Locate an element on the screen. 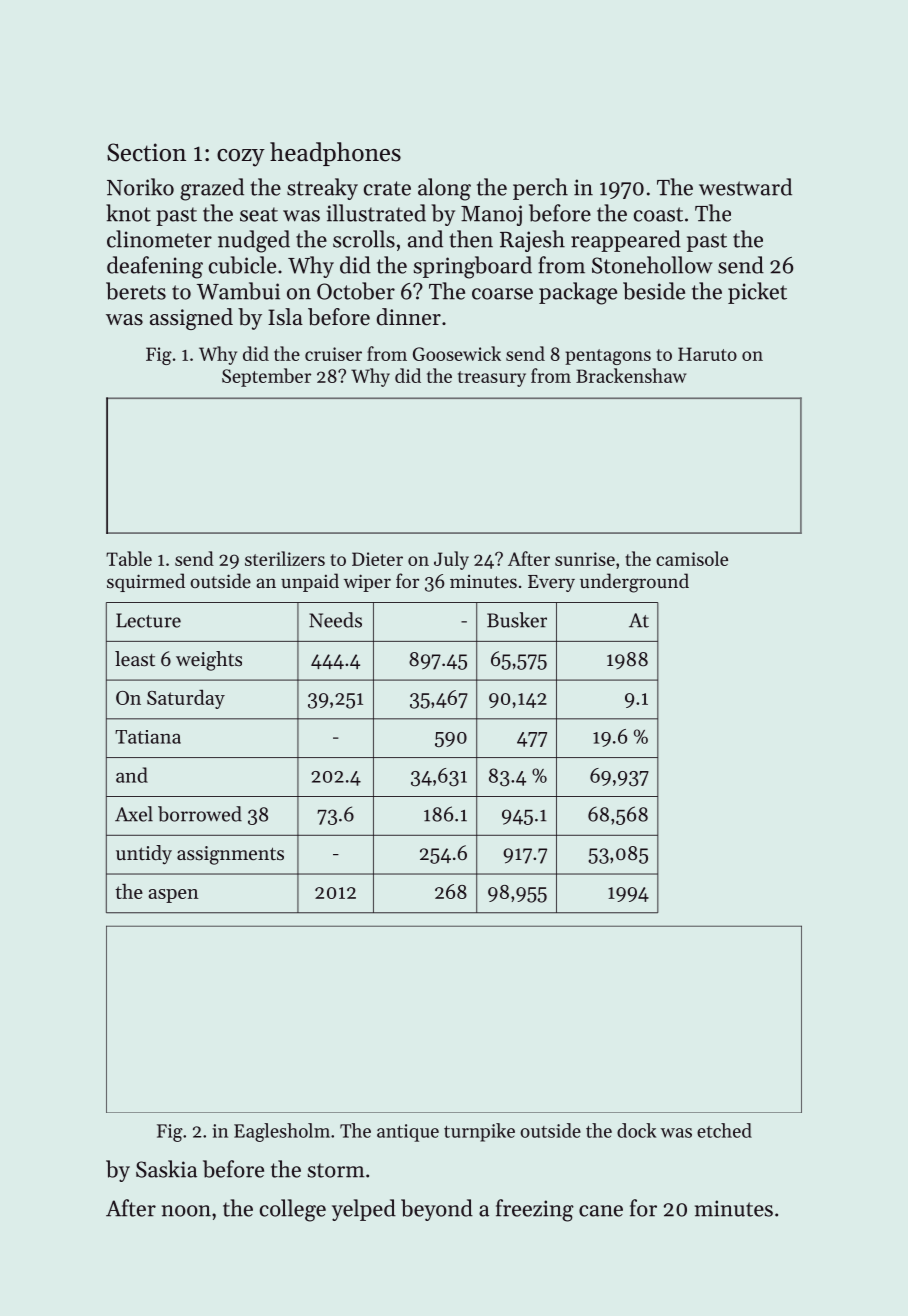 The height and width of the screenshot is (1316, 908). Haruto is located at coordinates (707, 354).
